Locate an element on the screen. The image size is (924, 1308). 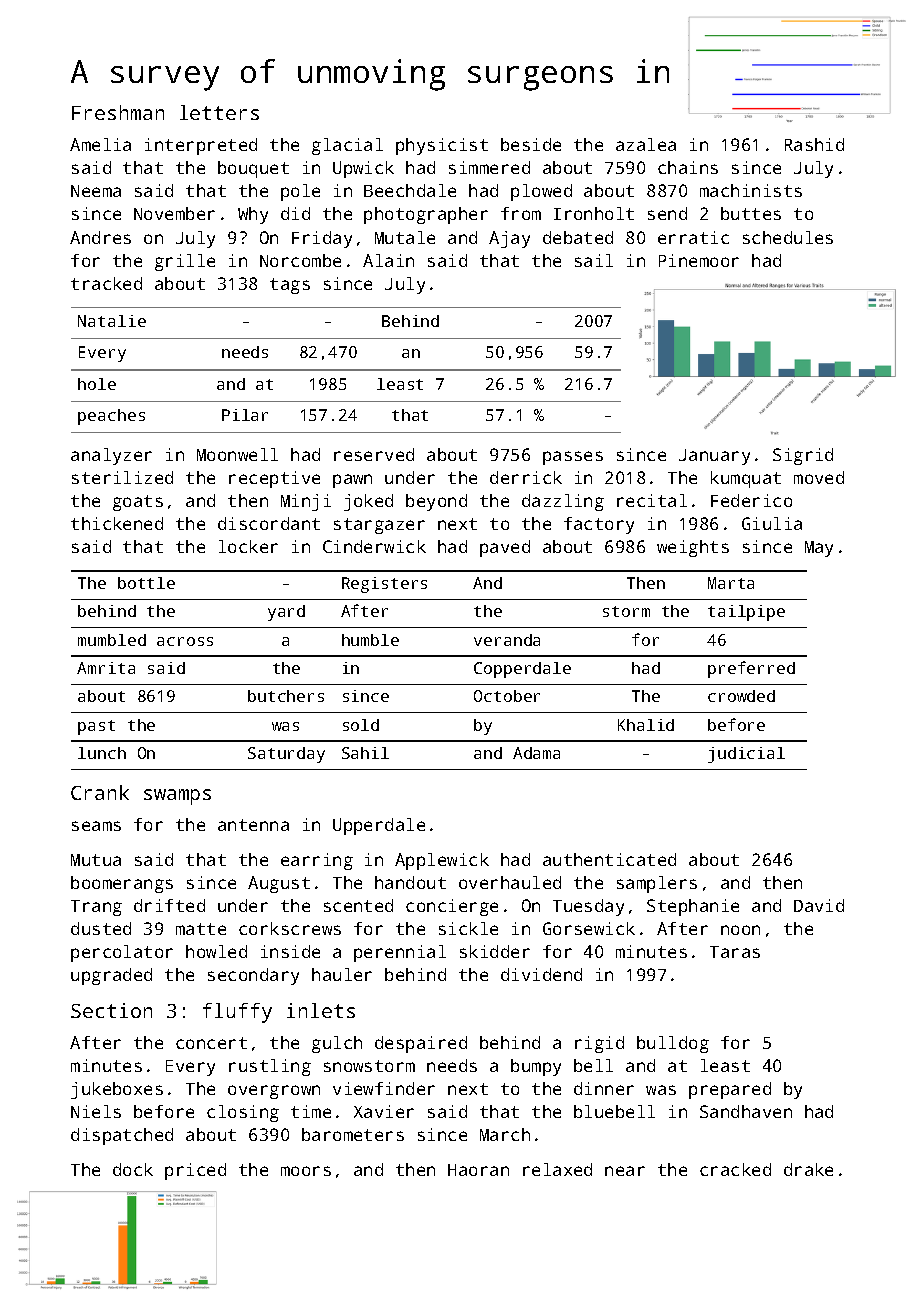
azalea is located at coordinates (646, 144).
